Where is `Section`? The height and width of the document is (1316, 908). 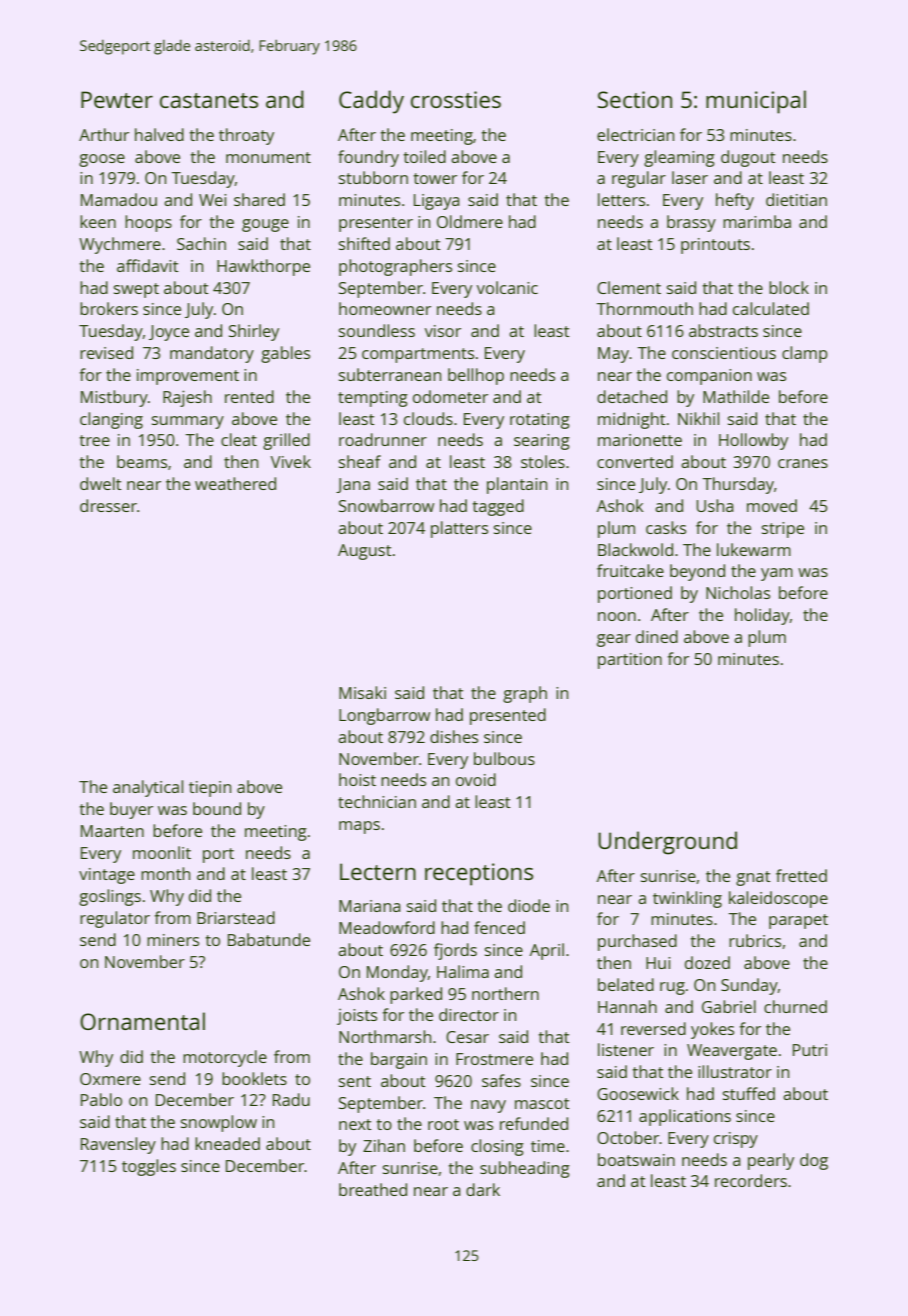 Section is located at coordinates (634, 99).
